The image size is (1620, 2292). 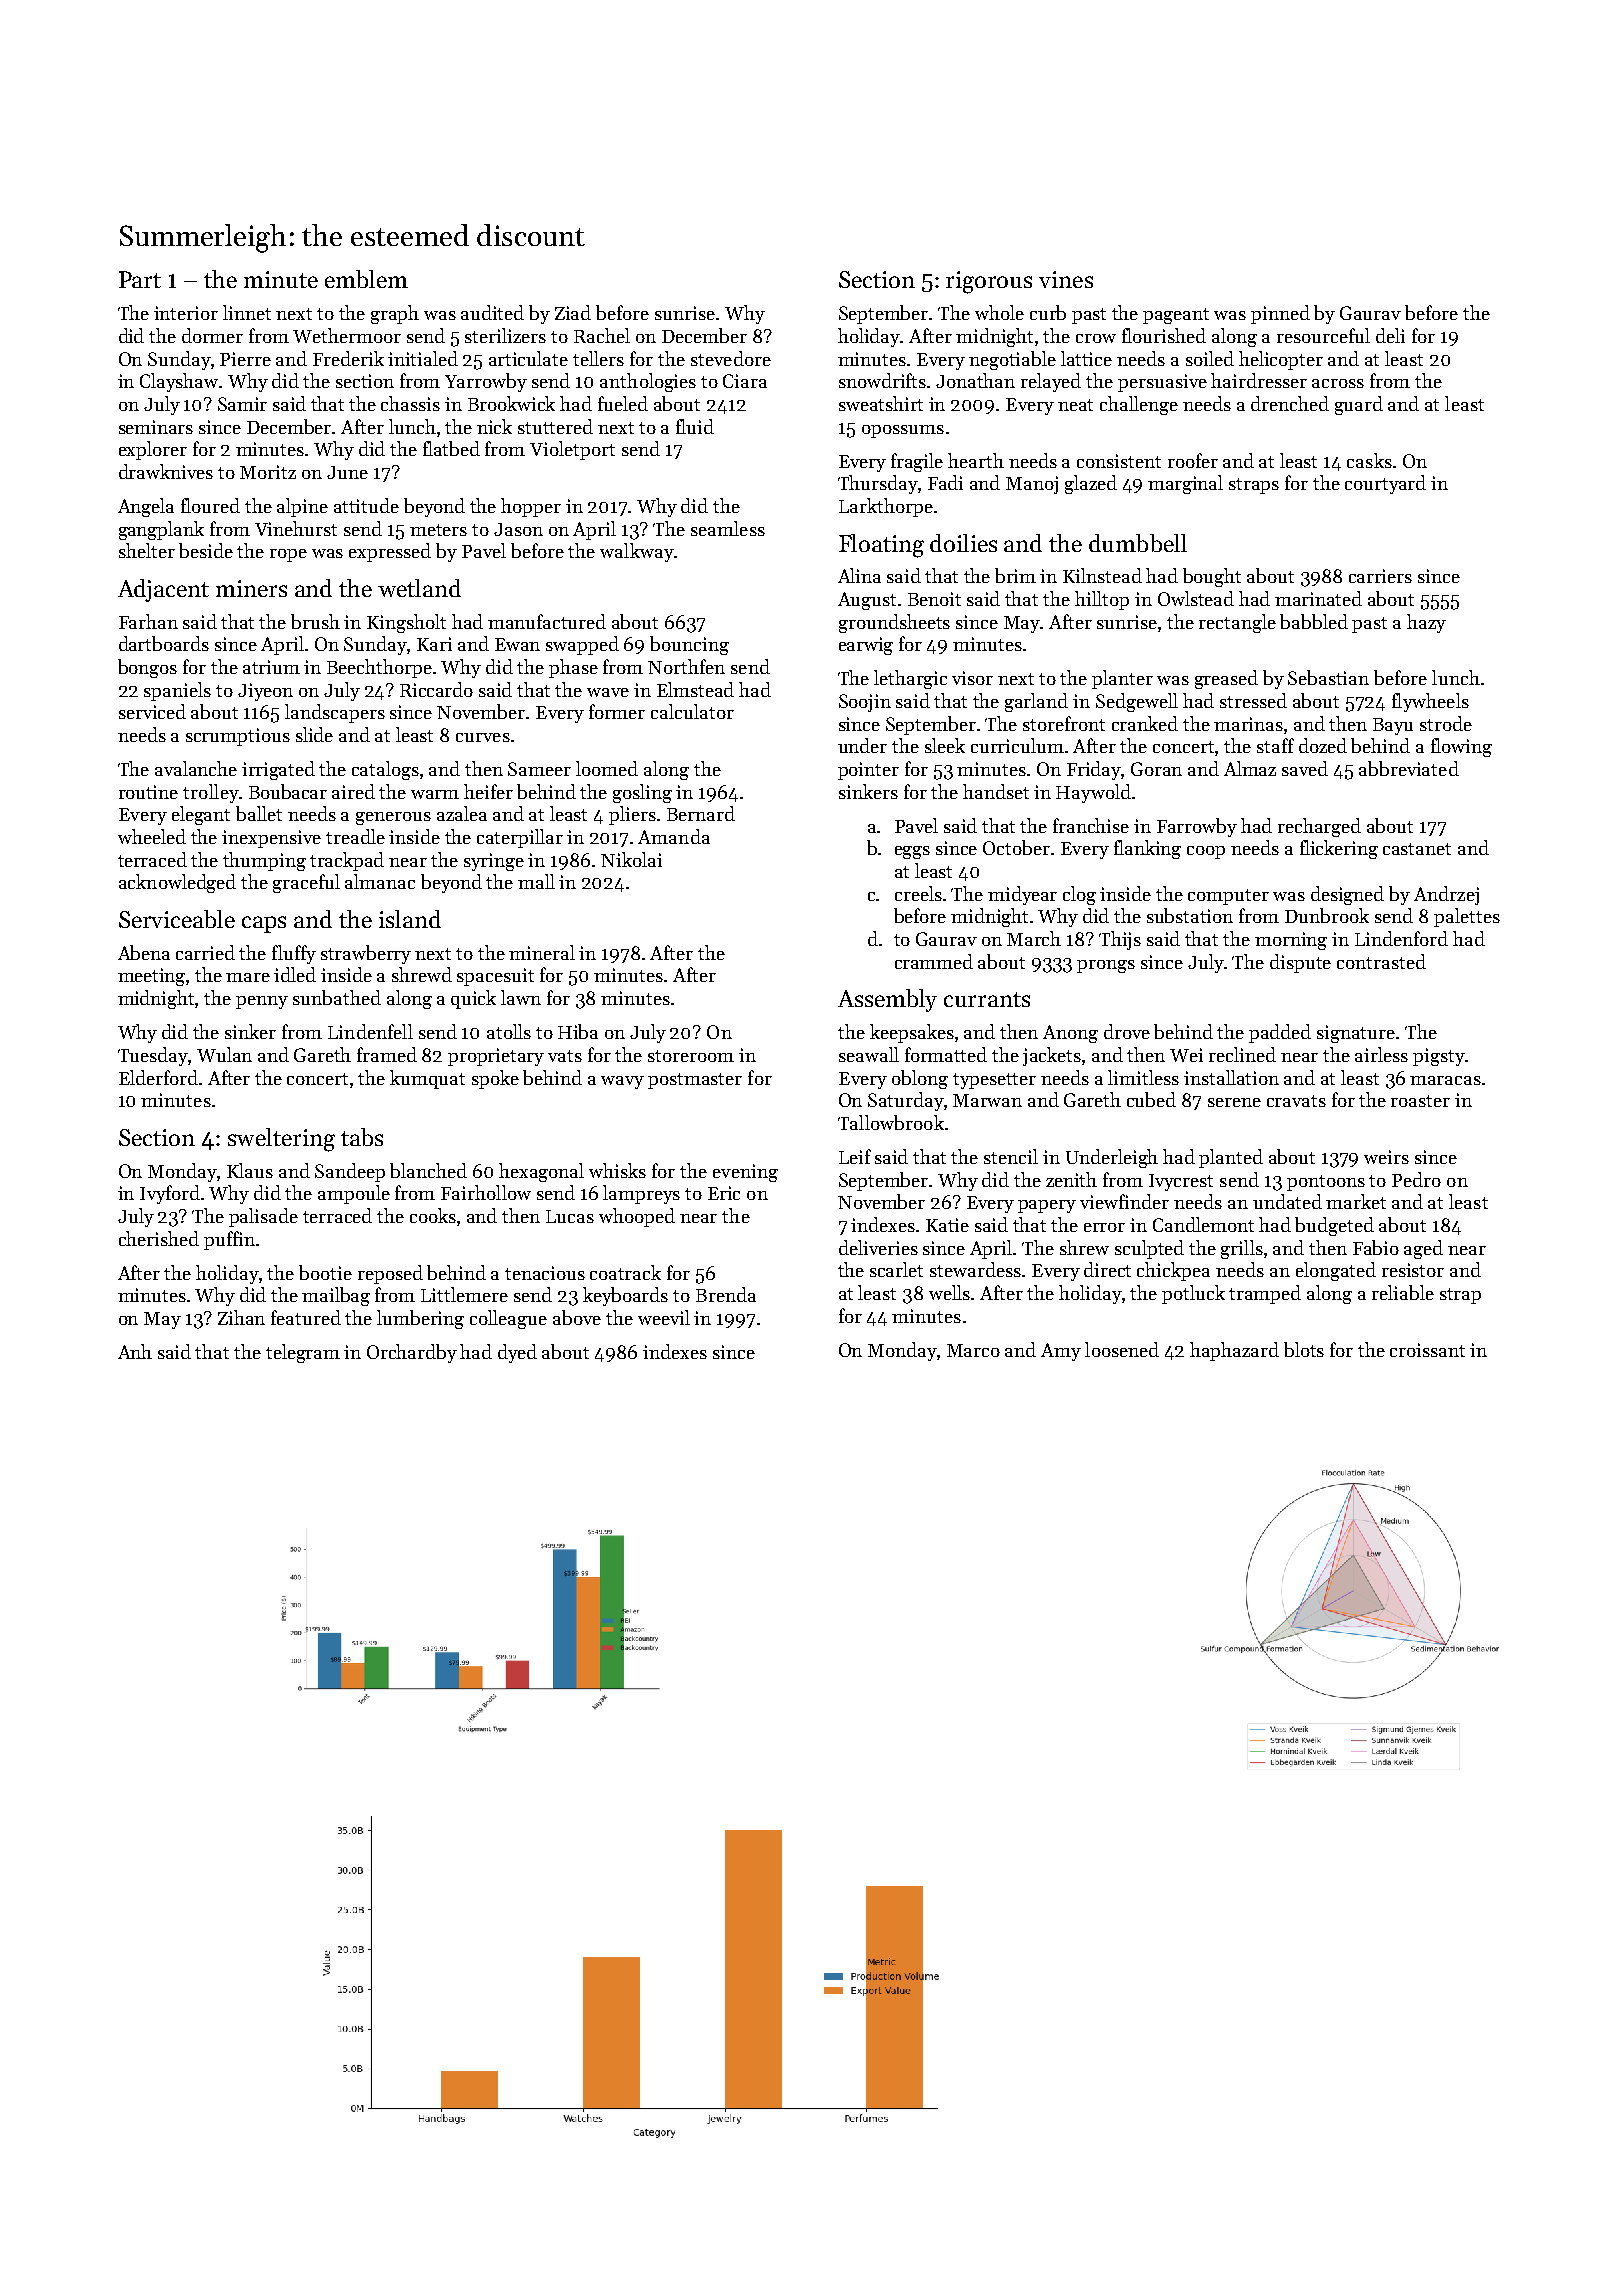 I want to click on Farrowby, so click(x=1197, y=827).
